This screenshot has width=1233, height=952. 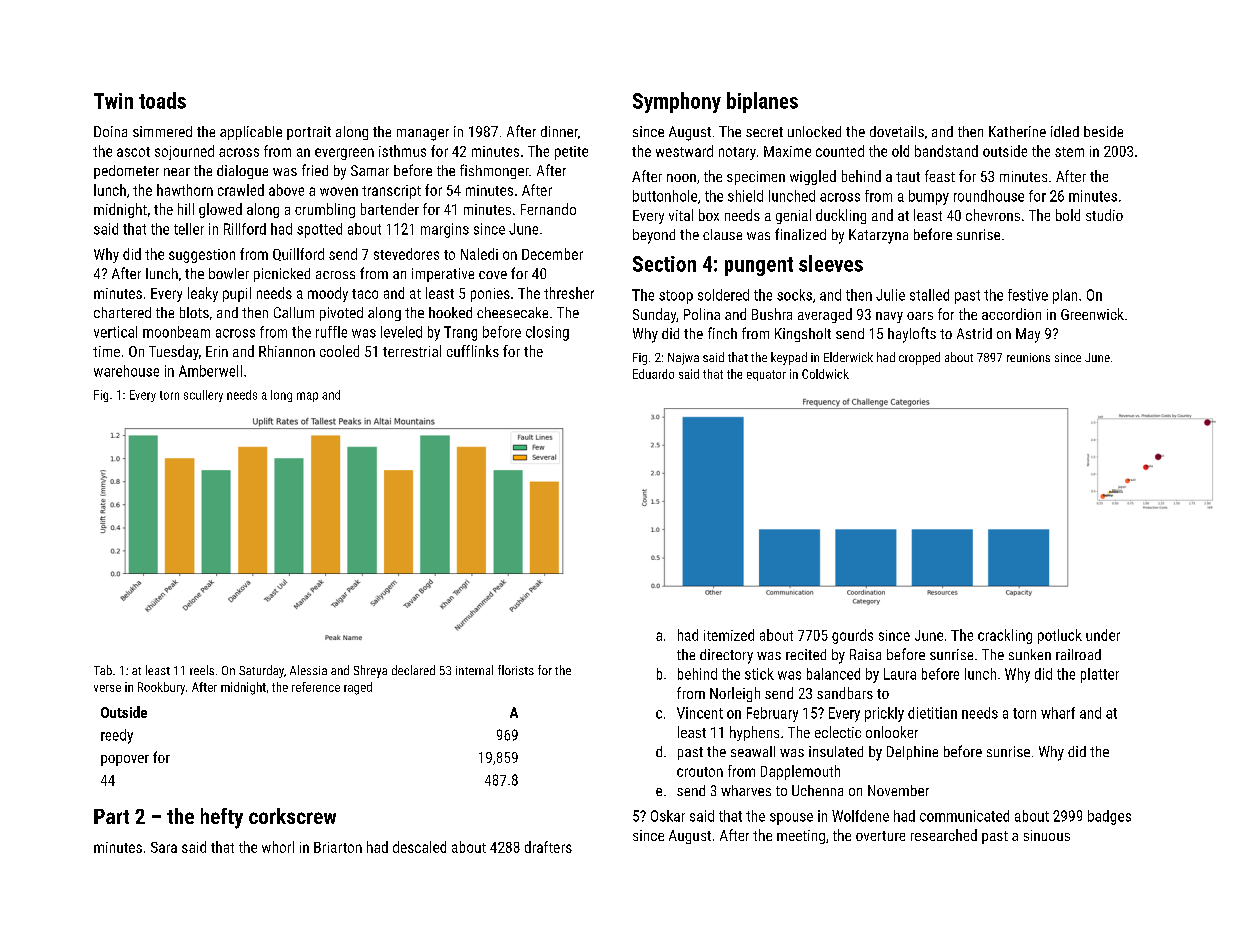 I want to click on buttonhole, so click(x=665, y=196).
